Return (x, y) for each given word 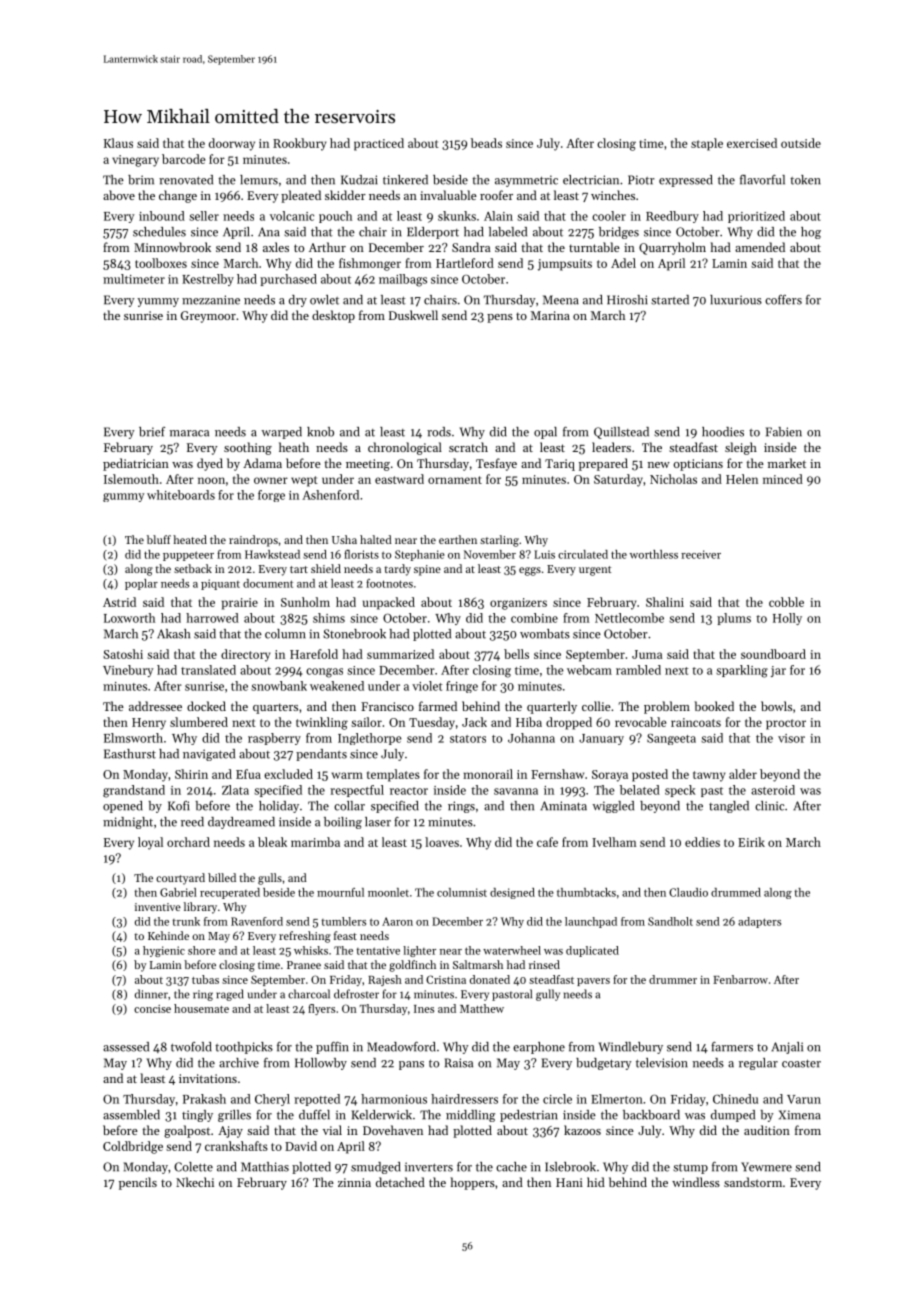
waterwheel (512, 950)
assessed (126, 1047)
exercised (752, 143)
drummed (736, 892)
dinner (151, 994)
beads (486, 143)
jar (778, 671)
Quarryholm (672, 248)
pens (500, 318)
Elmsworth (133, 738)
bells (516, 654)
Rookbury (299, 144)
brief (152, 432)
